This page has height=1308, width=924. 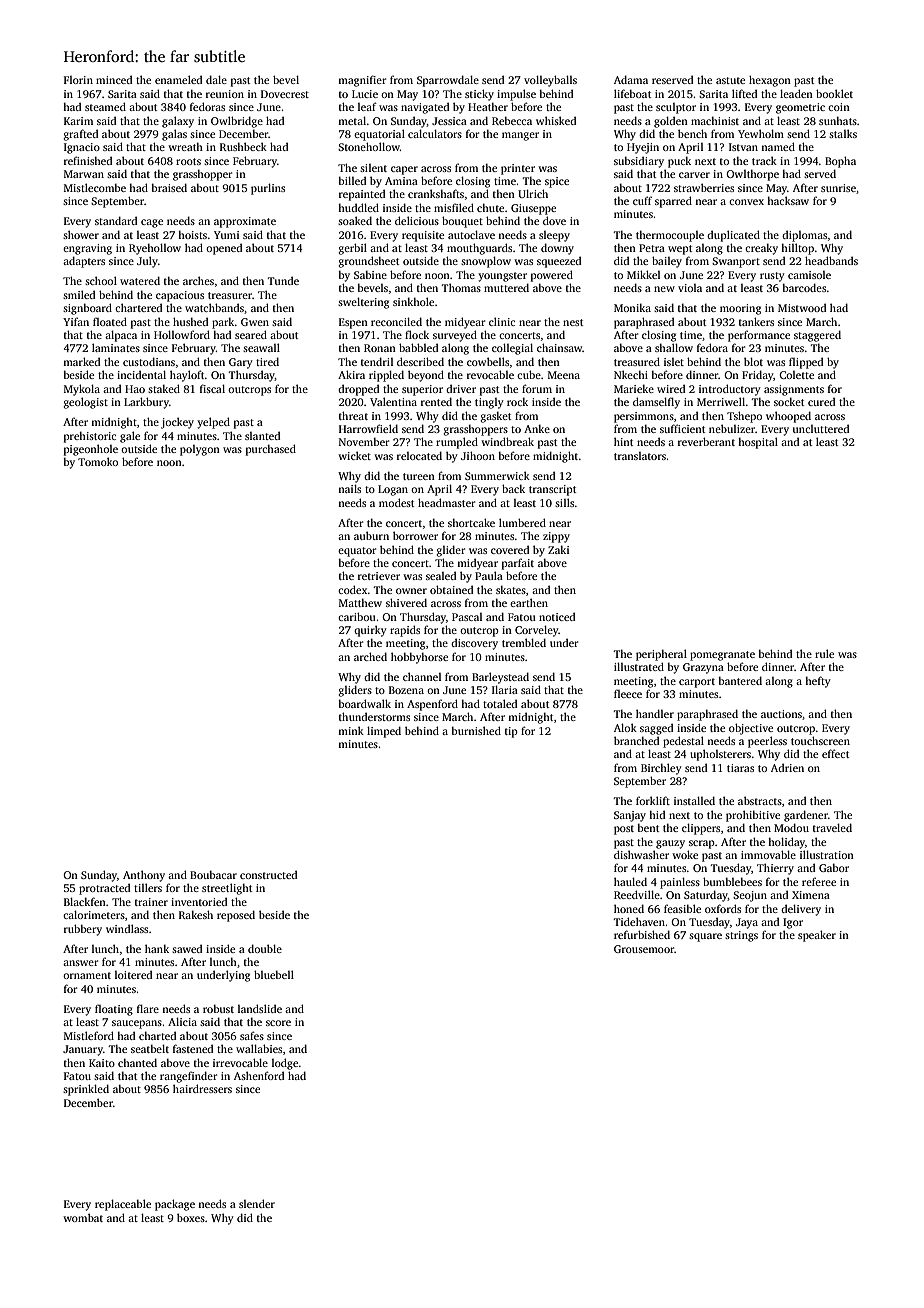 What do you see at coordinates (257, 1203) in the page?
I see `slender` at bounding box center [257, 1203].
